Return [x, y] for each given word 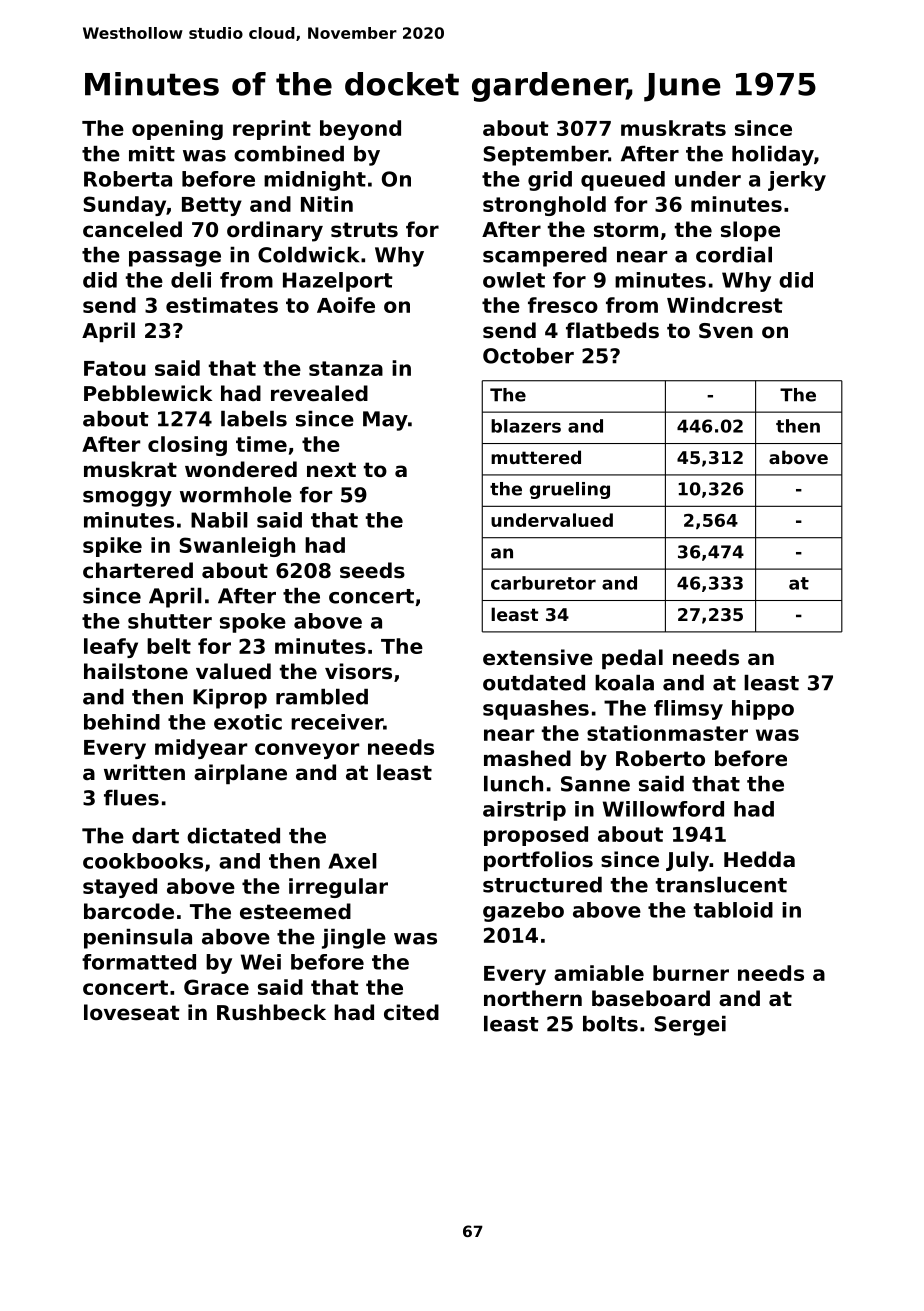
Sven [726, 331]
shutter [170, 621]
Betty [212, 206]
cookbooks [143, 861]
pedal [632, 659]
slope [750, 231]
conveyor [307, 751]
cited [411, 1012]
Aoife [346, 305]
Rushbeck [271, 1012]
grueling [570, 490]
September [545, 156]
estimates [222, 305]
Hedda [759, 859]
